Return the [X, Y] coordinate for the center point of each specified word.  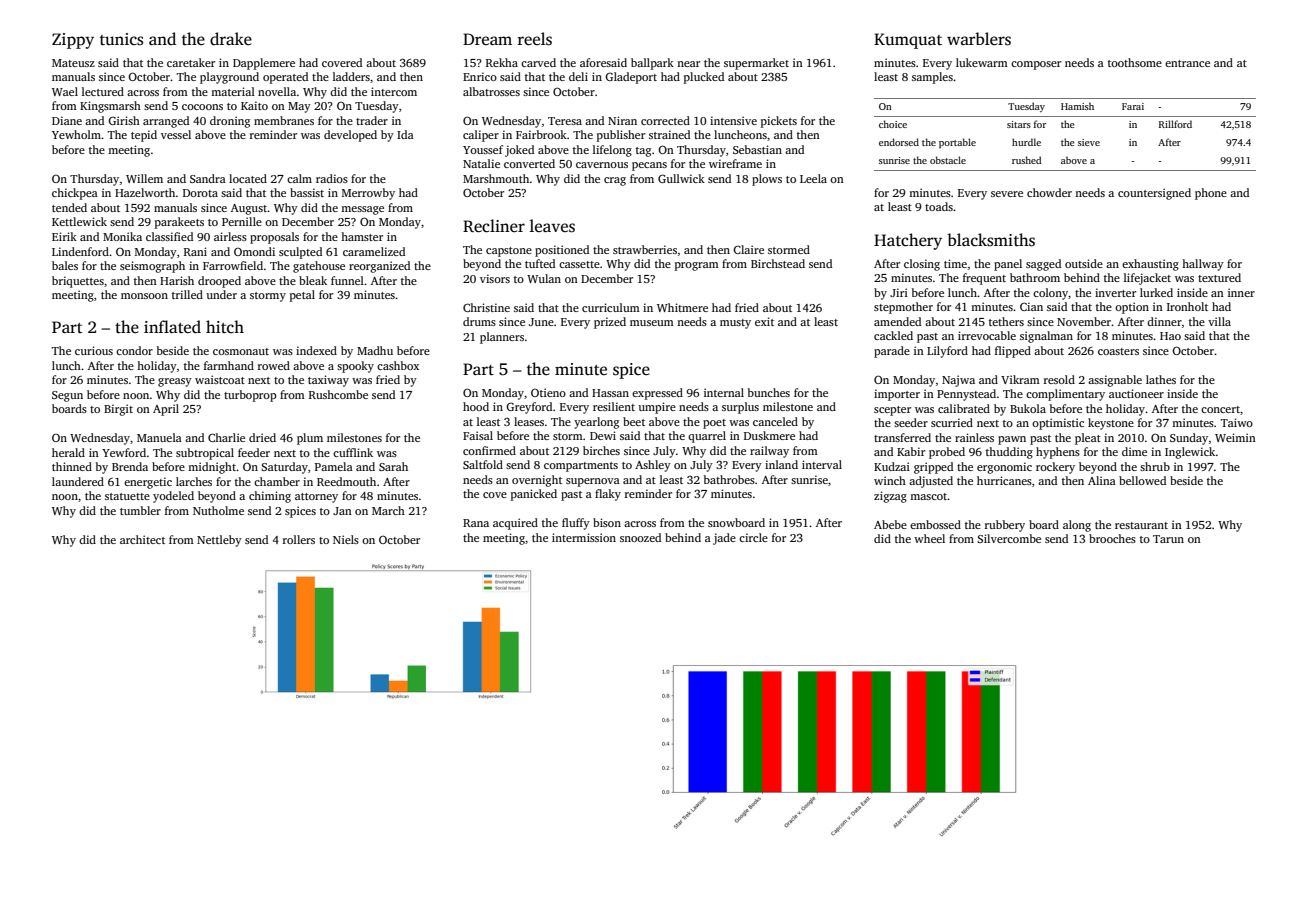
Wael [65, 91]
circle [753, 537]
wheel [929, 538]
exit [764, 321]
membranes [284, 120]
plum [310, 439]
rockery [1055, 468]
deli [578, 76]
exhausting [1150, 265]
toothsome [1135, 62]
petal [302, 296]
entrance [1187, 63]
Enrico [480, 76]
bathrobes [729, 479]
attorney [316, 498]
